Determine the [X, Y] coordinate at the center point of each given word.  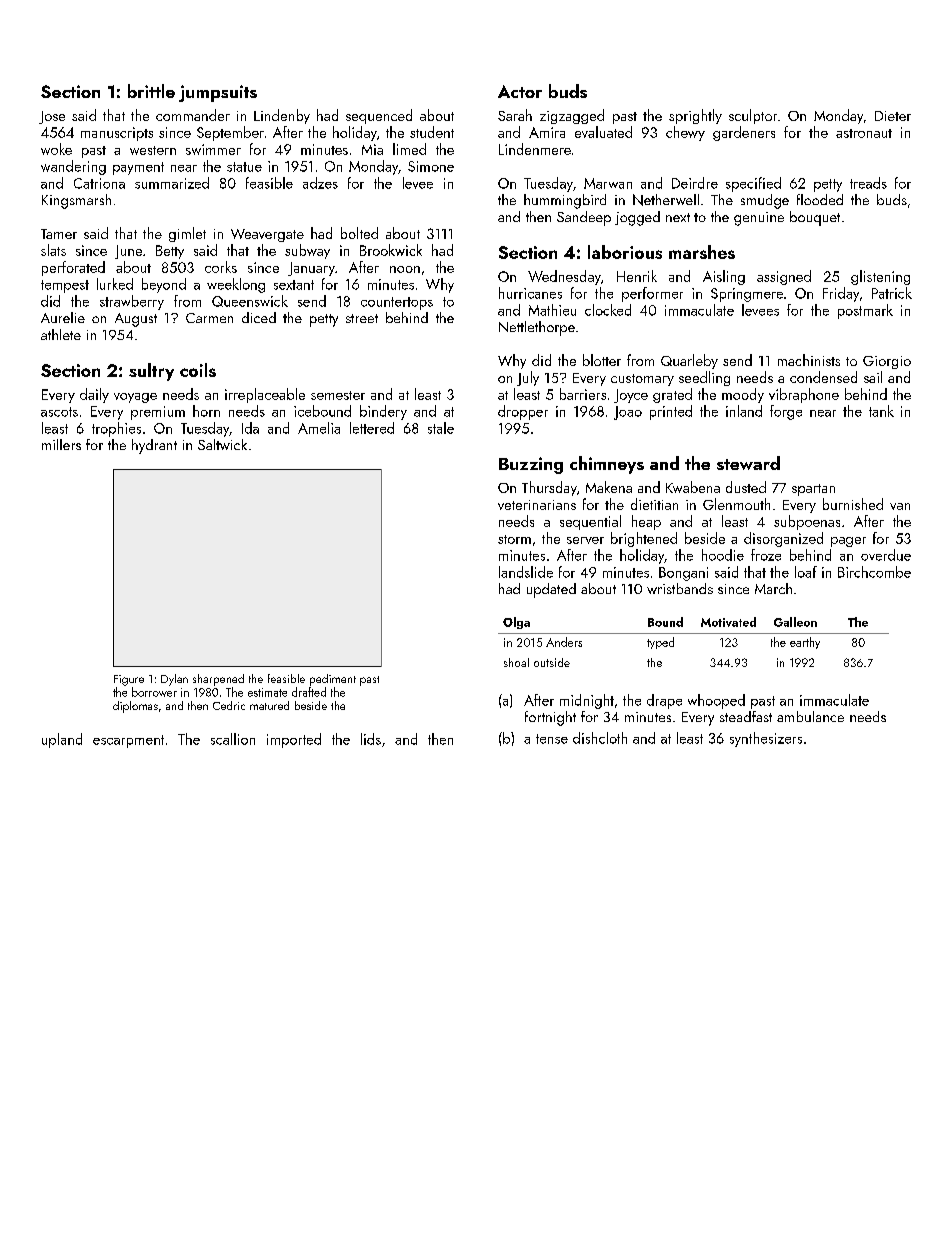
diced [259, 317]
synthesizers [766, 739]
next [678, 217]
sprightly [695, 116]
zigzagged [572, 116]
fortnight [550, 718]
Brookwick [391, 250]
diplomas [135, 707]
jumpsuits [218, 93]
